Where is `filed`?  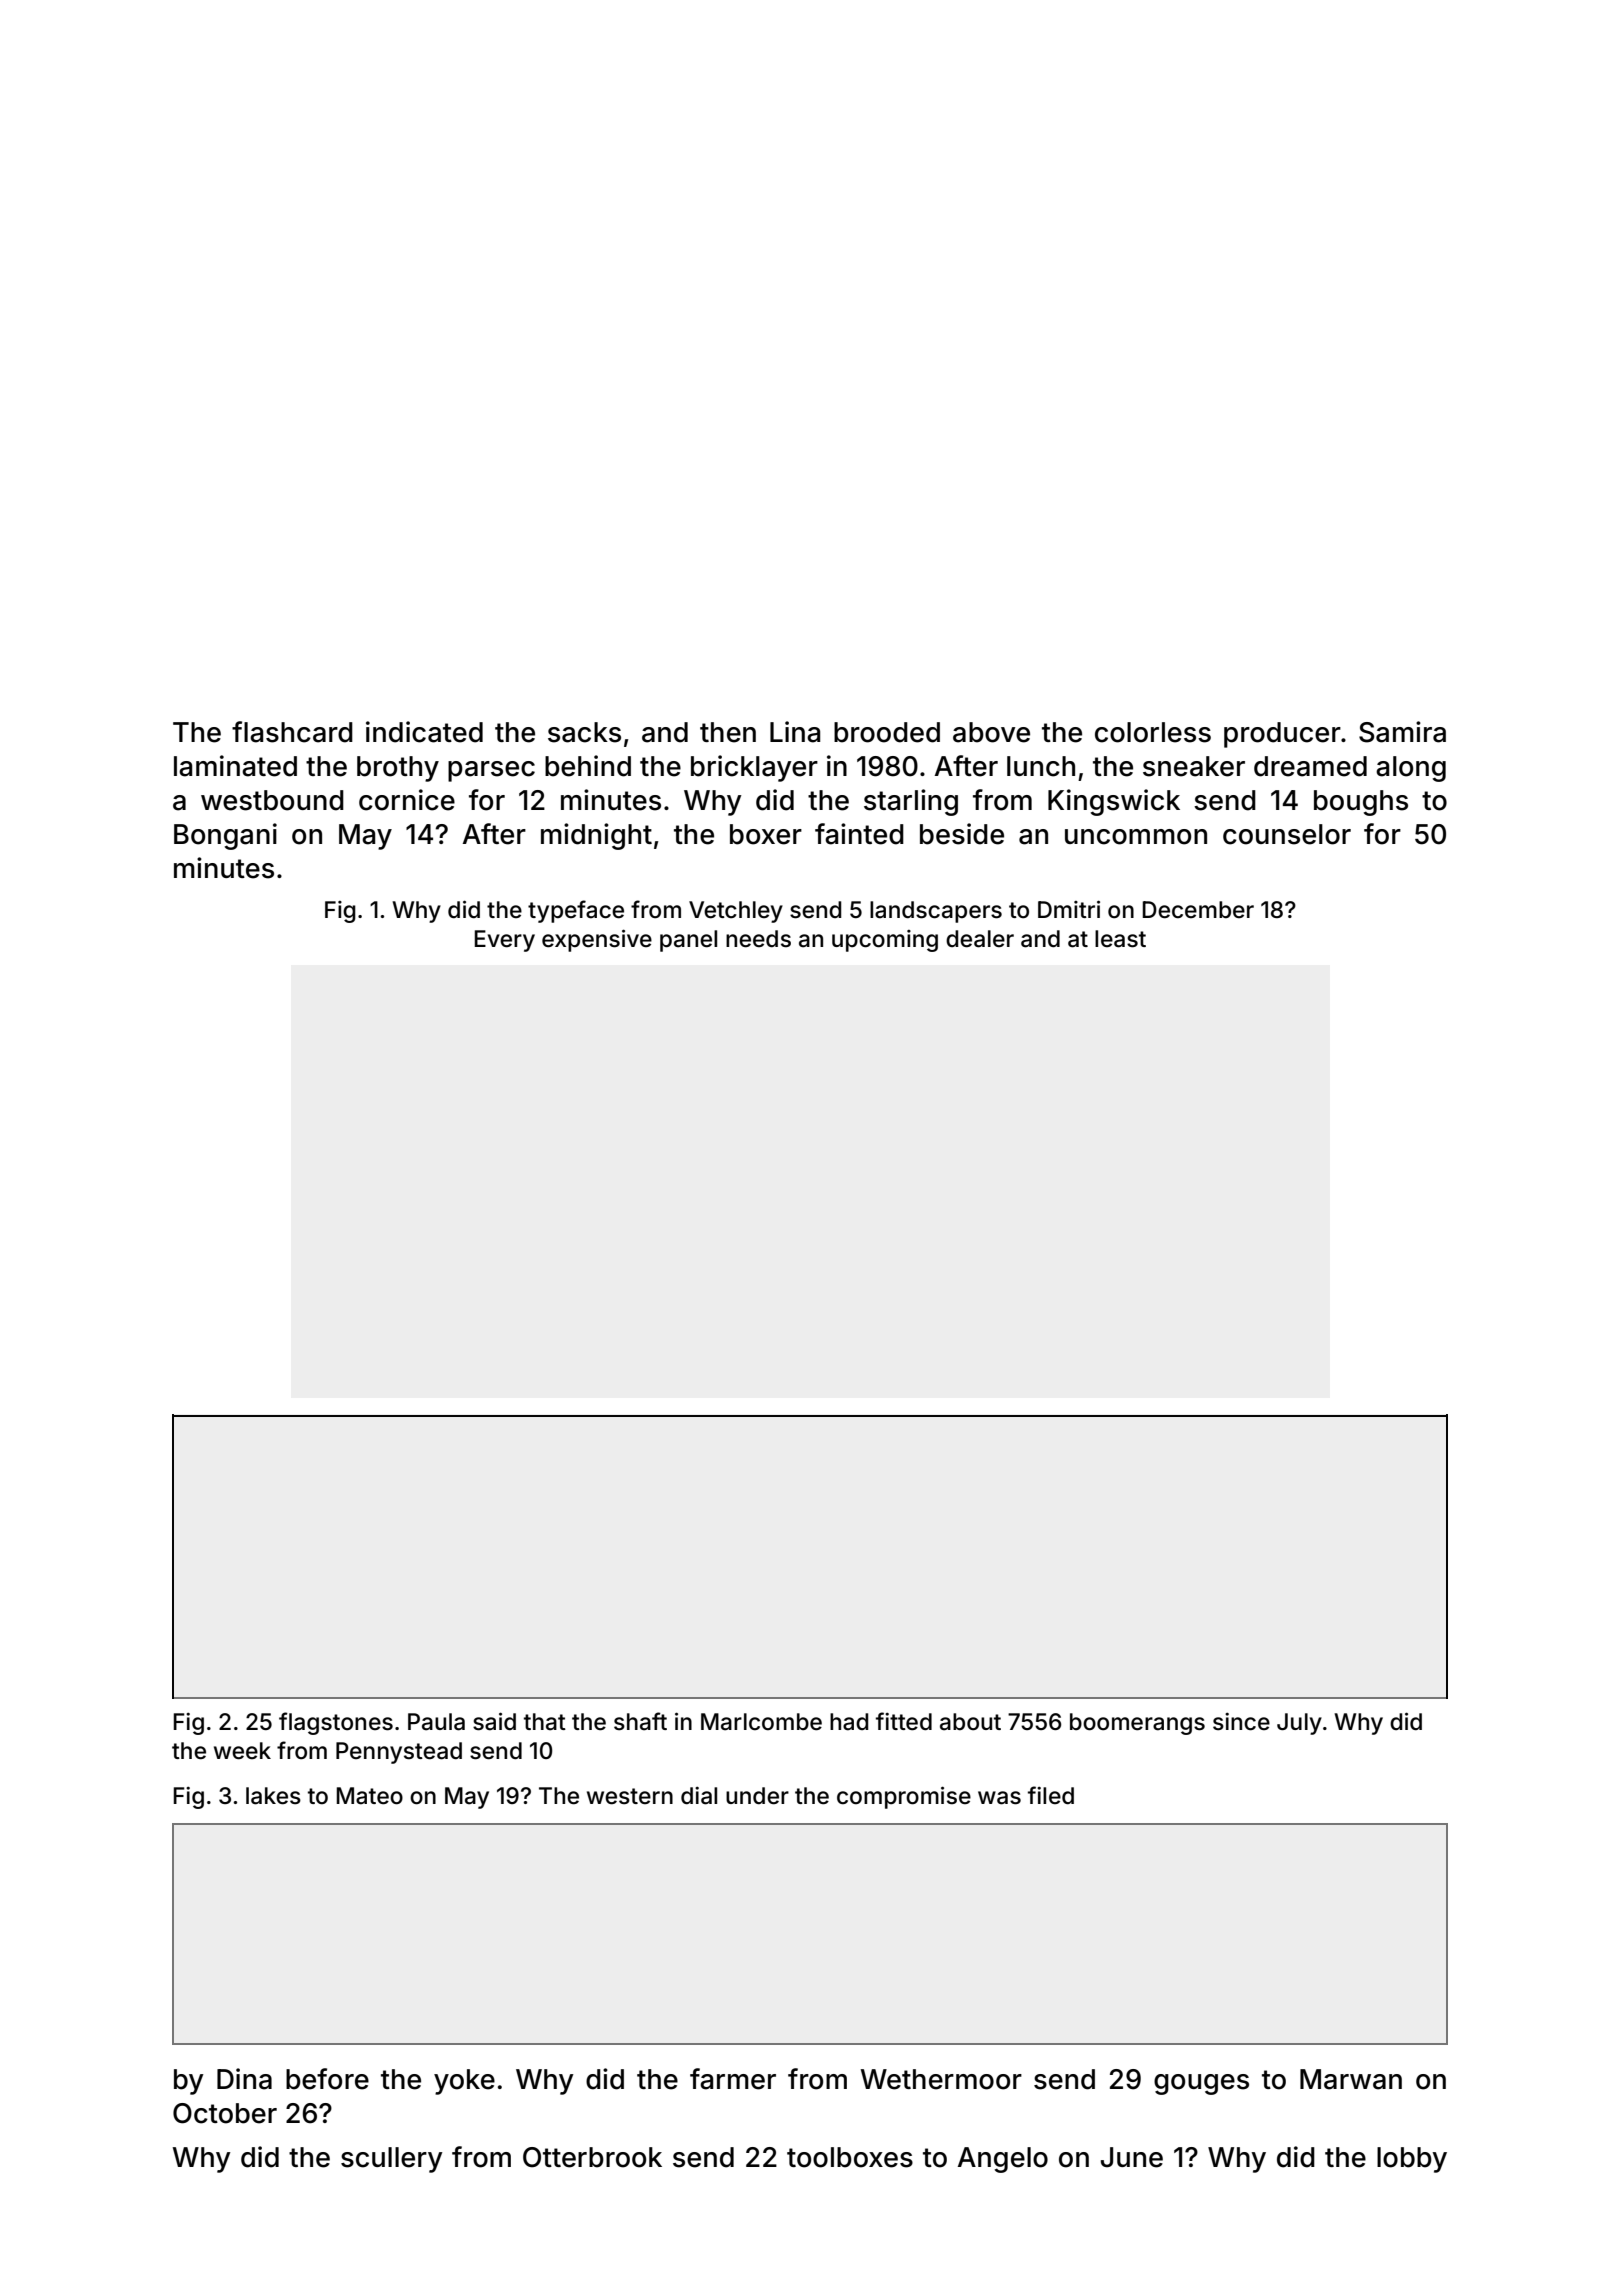 filed is located at coordinates (1051, 1795).
